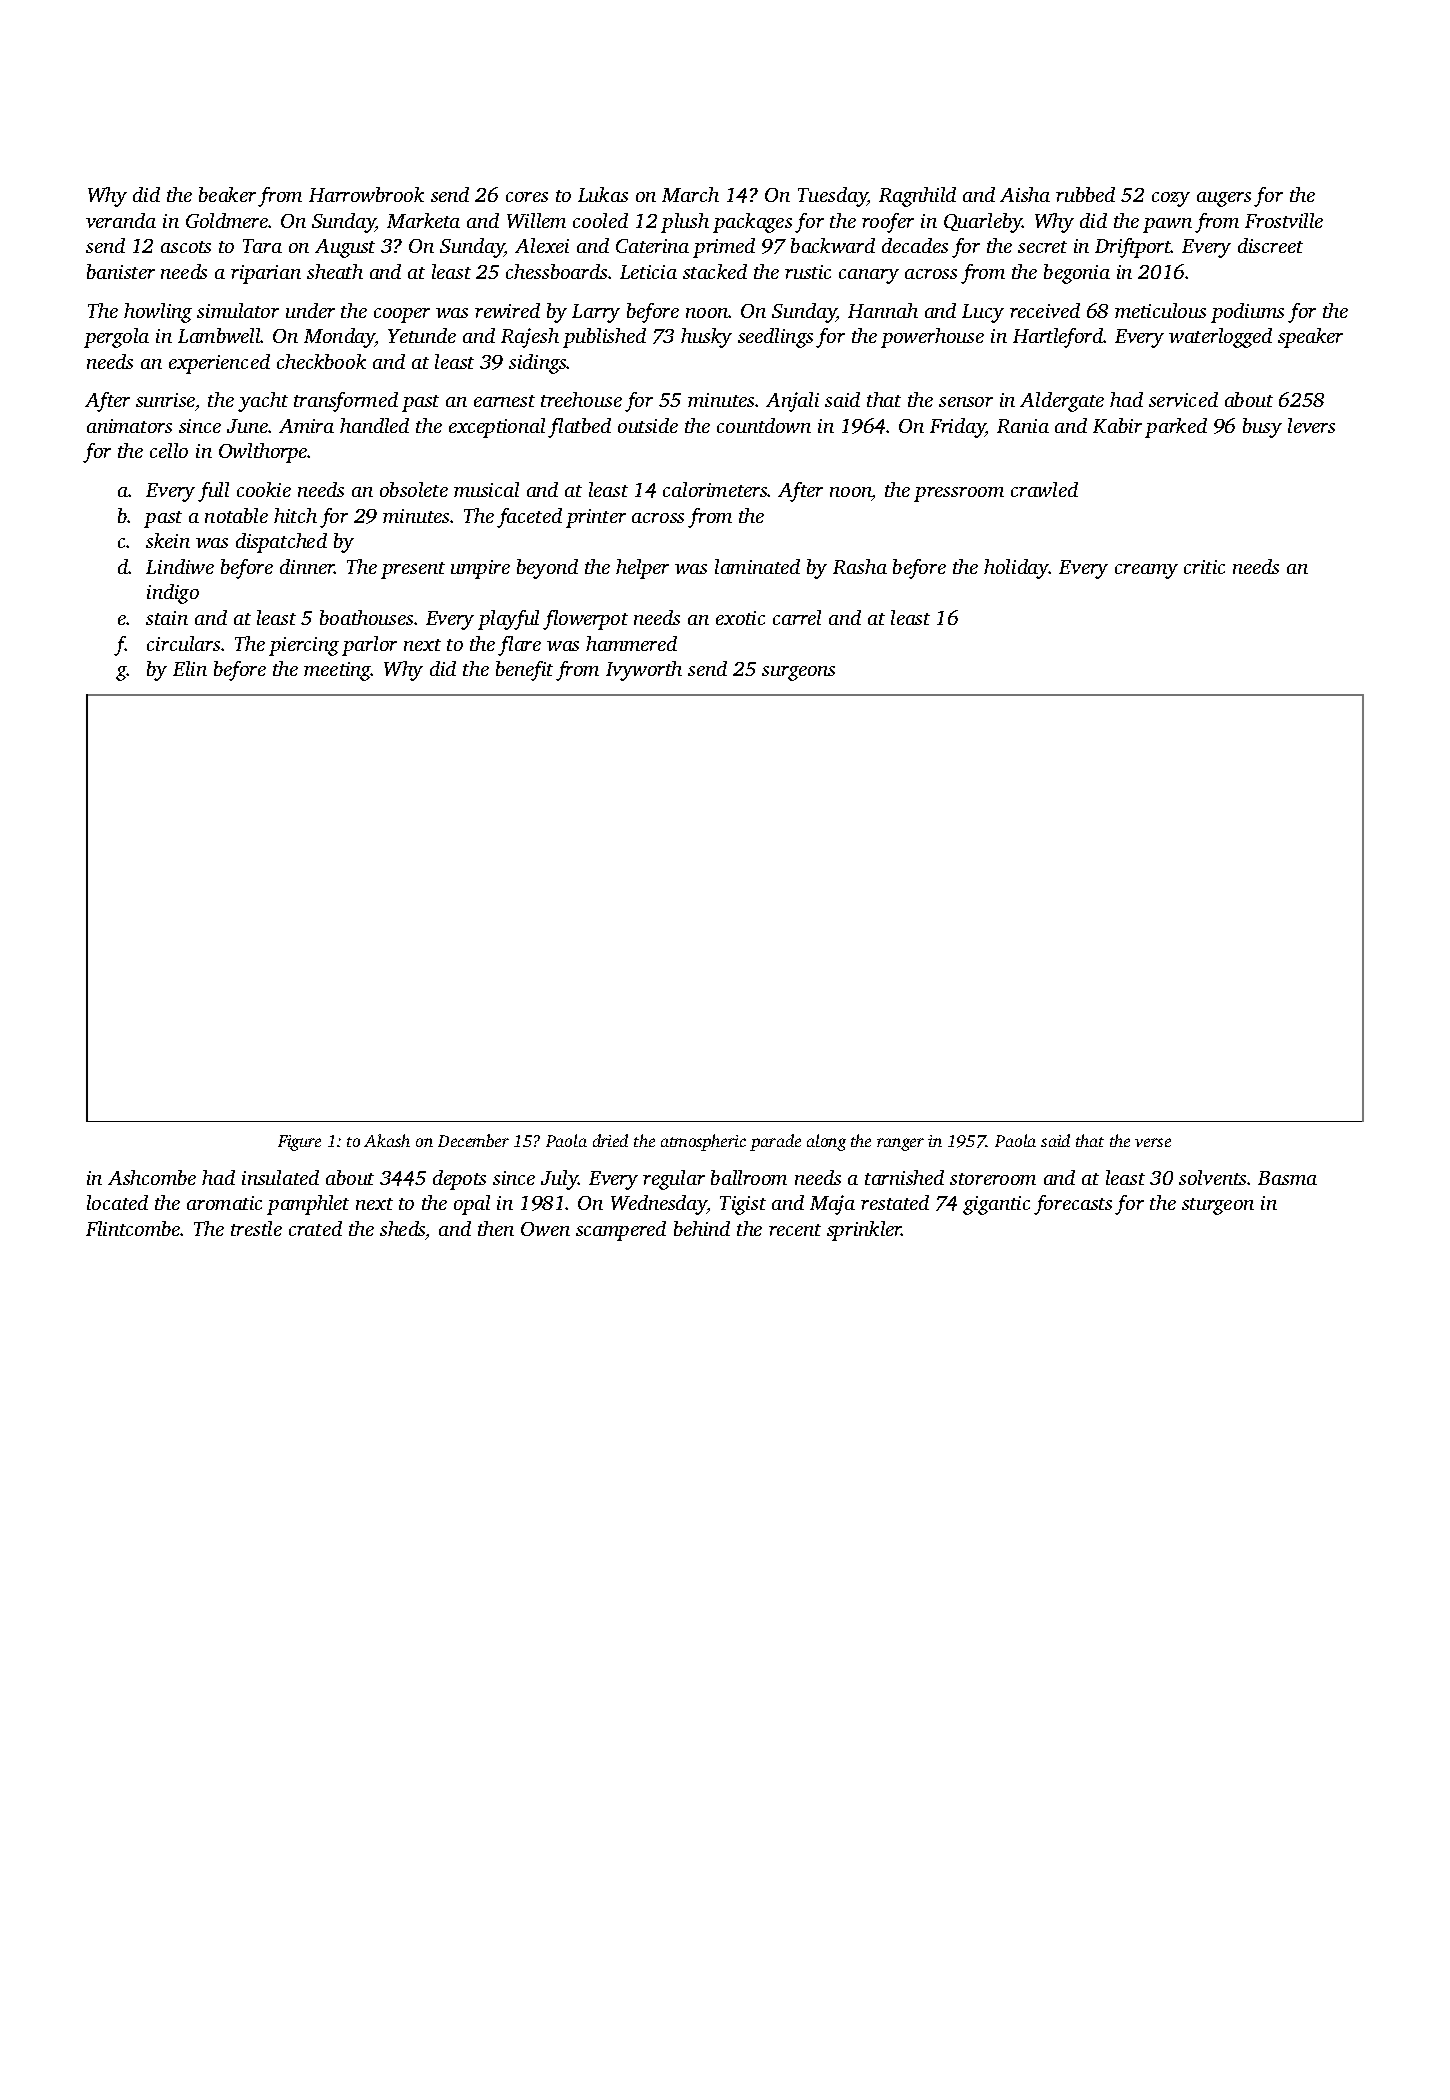  I want to click on benefit, so click(524, 671).
